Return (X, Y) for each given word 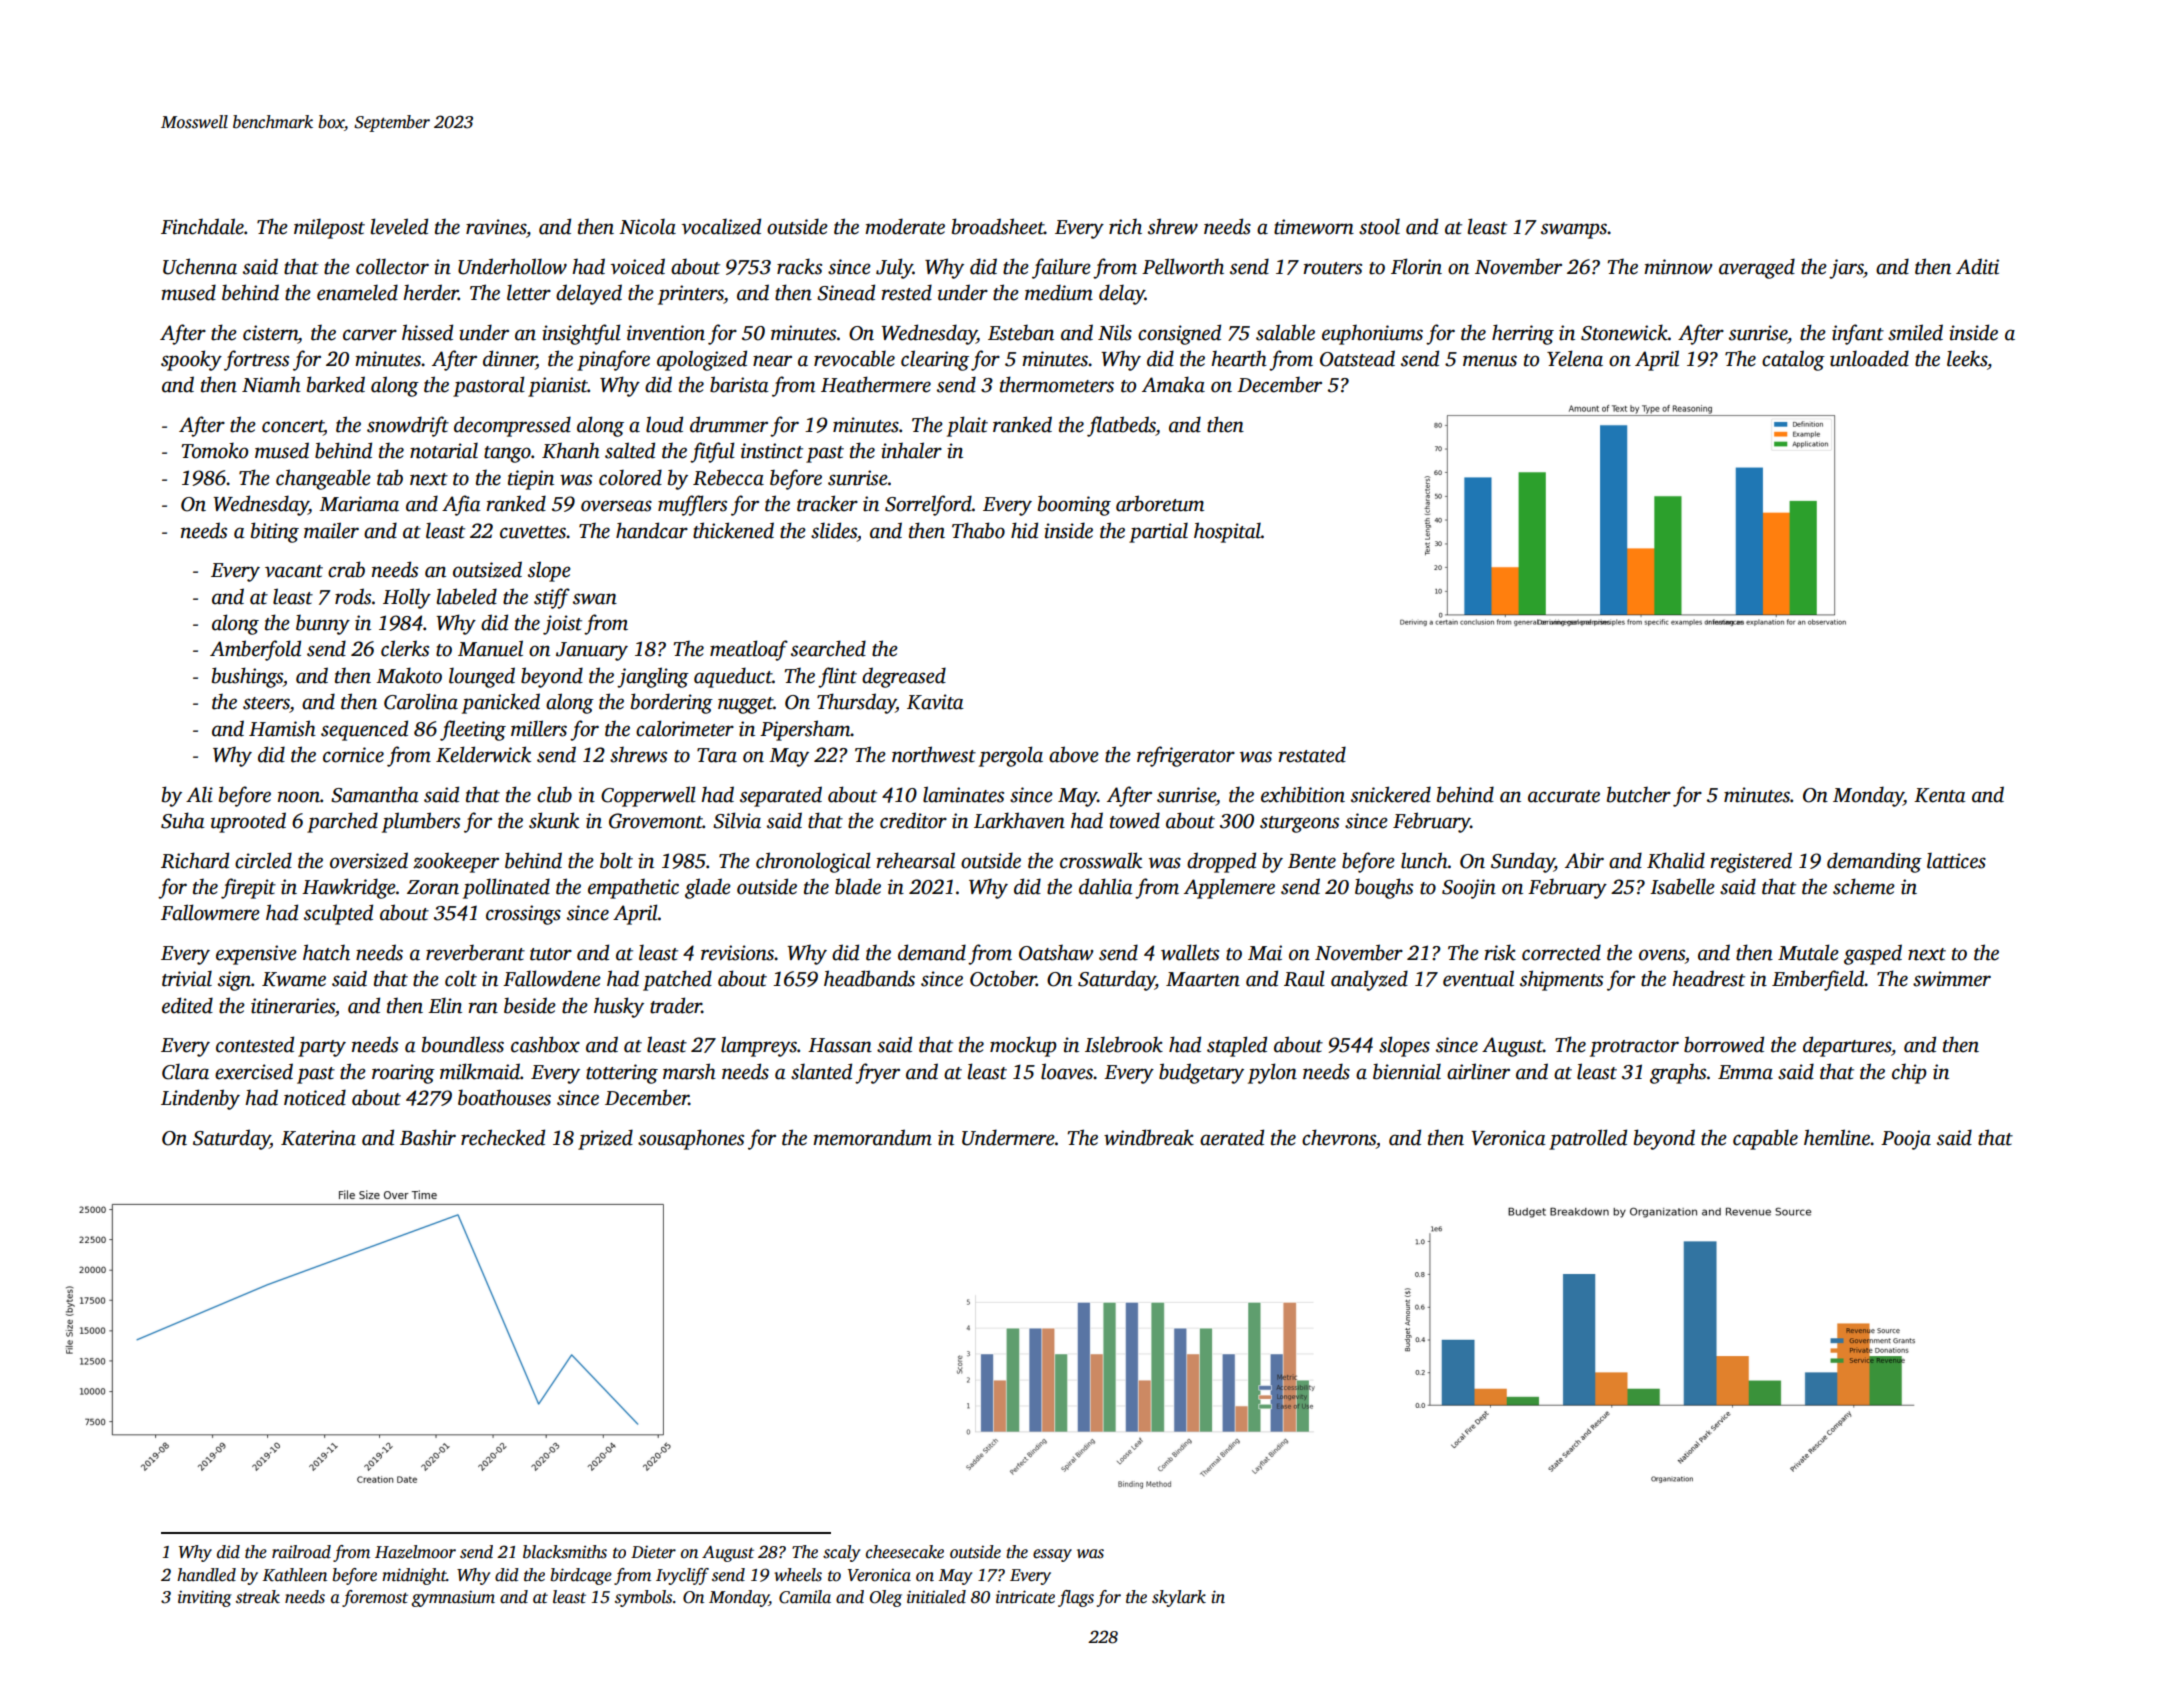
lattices (1956, 860)
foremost (375, 1598)
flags (1076, 1598)
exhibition (1303, 794)
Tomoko (215, 450)
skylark (1179, 1598)
